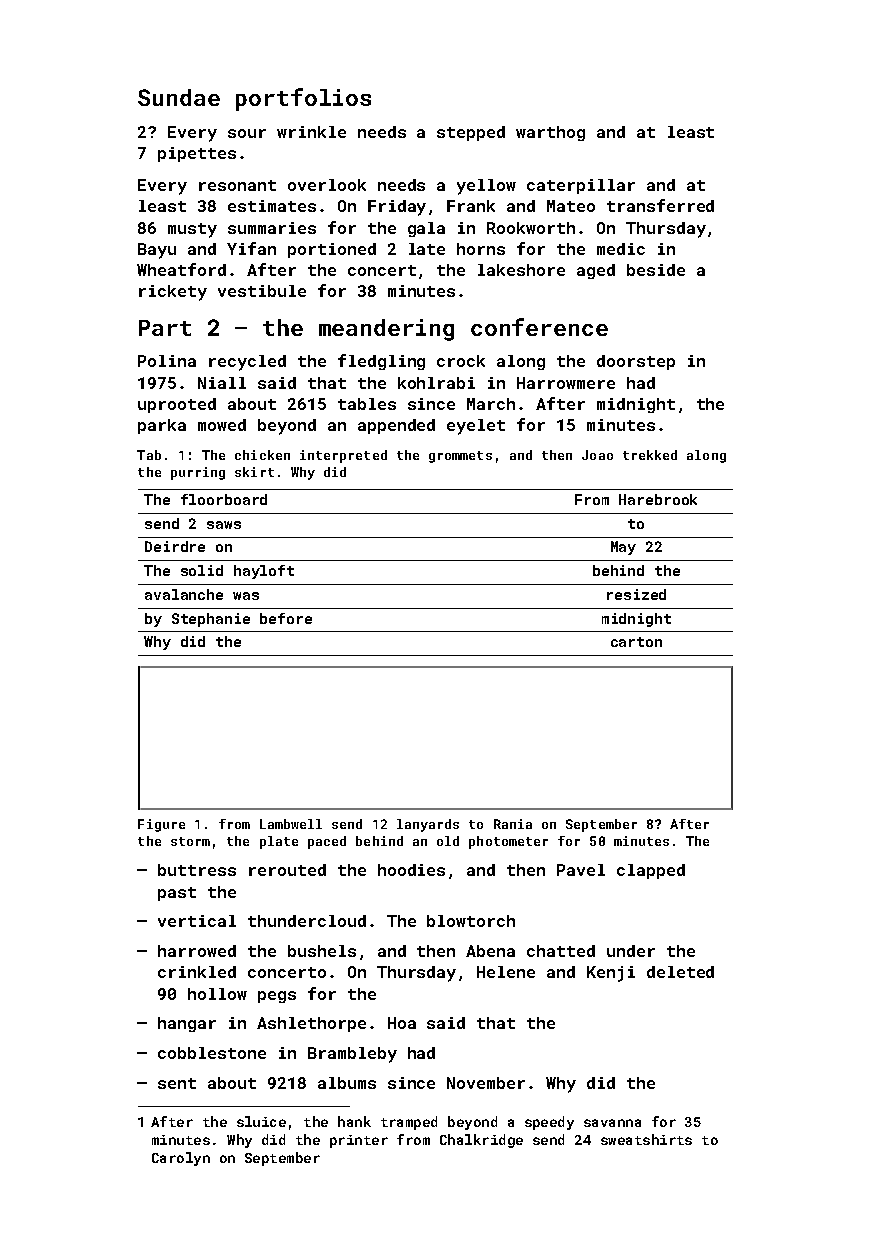 Image resolution: width=871 pixels, height=1235 pixels. What do you see at coordinates (658, 499) in the page?
I see `Harebrook` at bounding box center [658, 499].
